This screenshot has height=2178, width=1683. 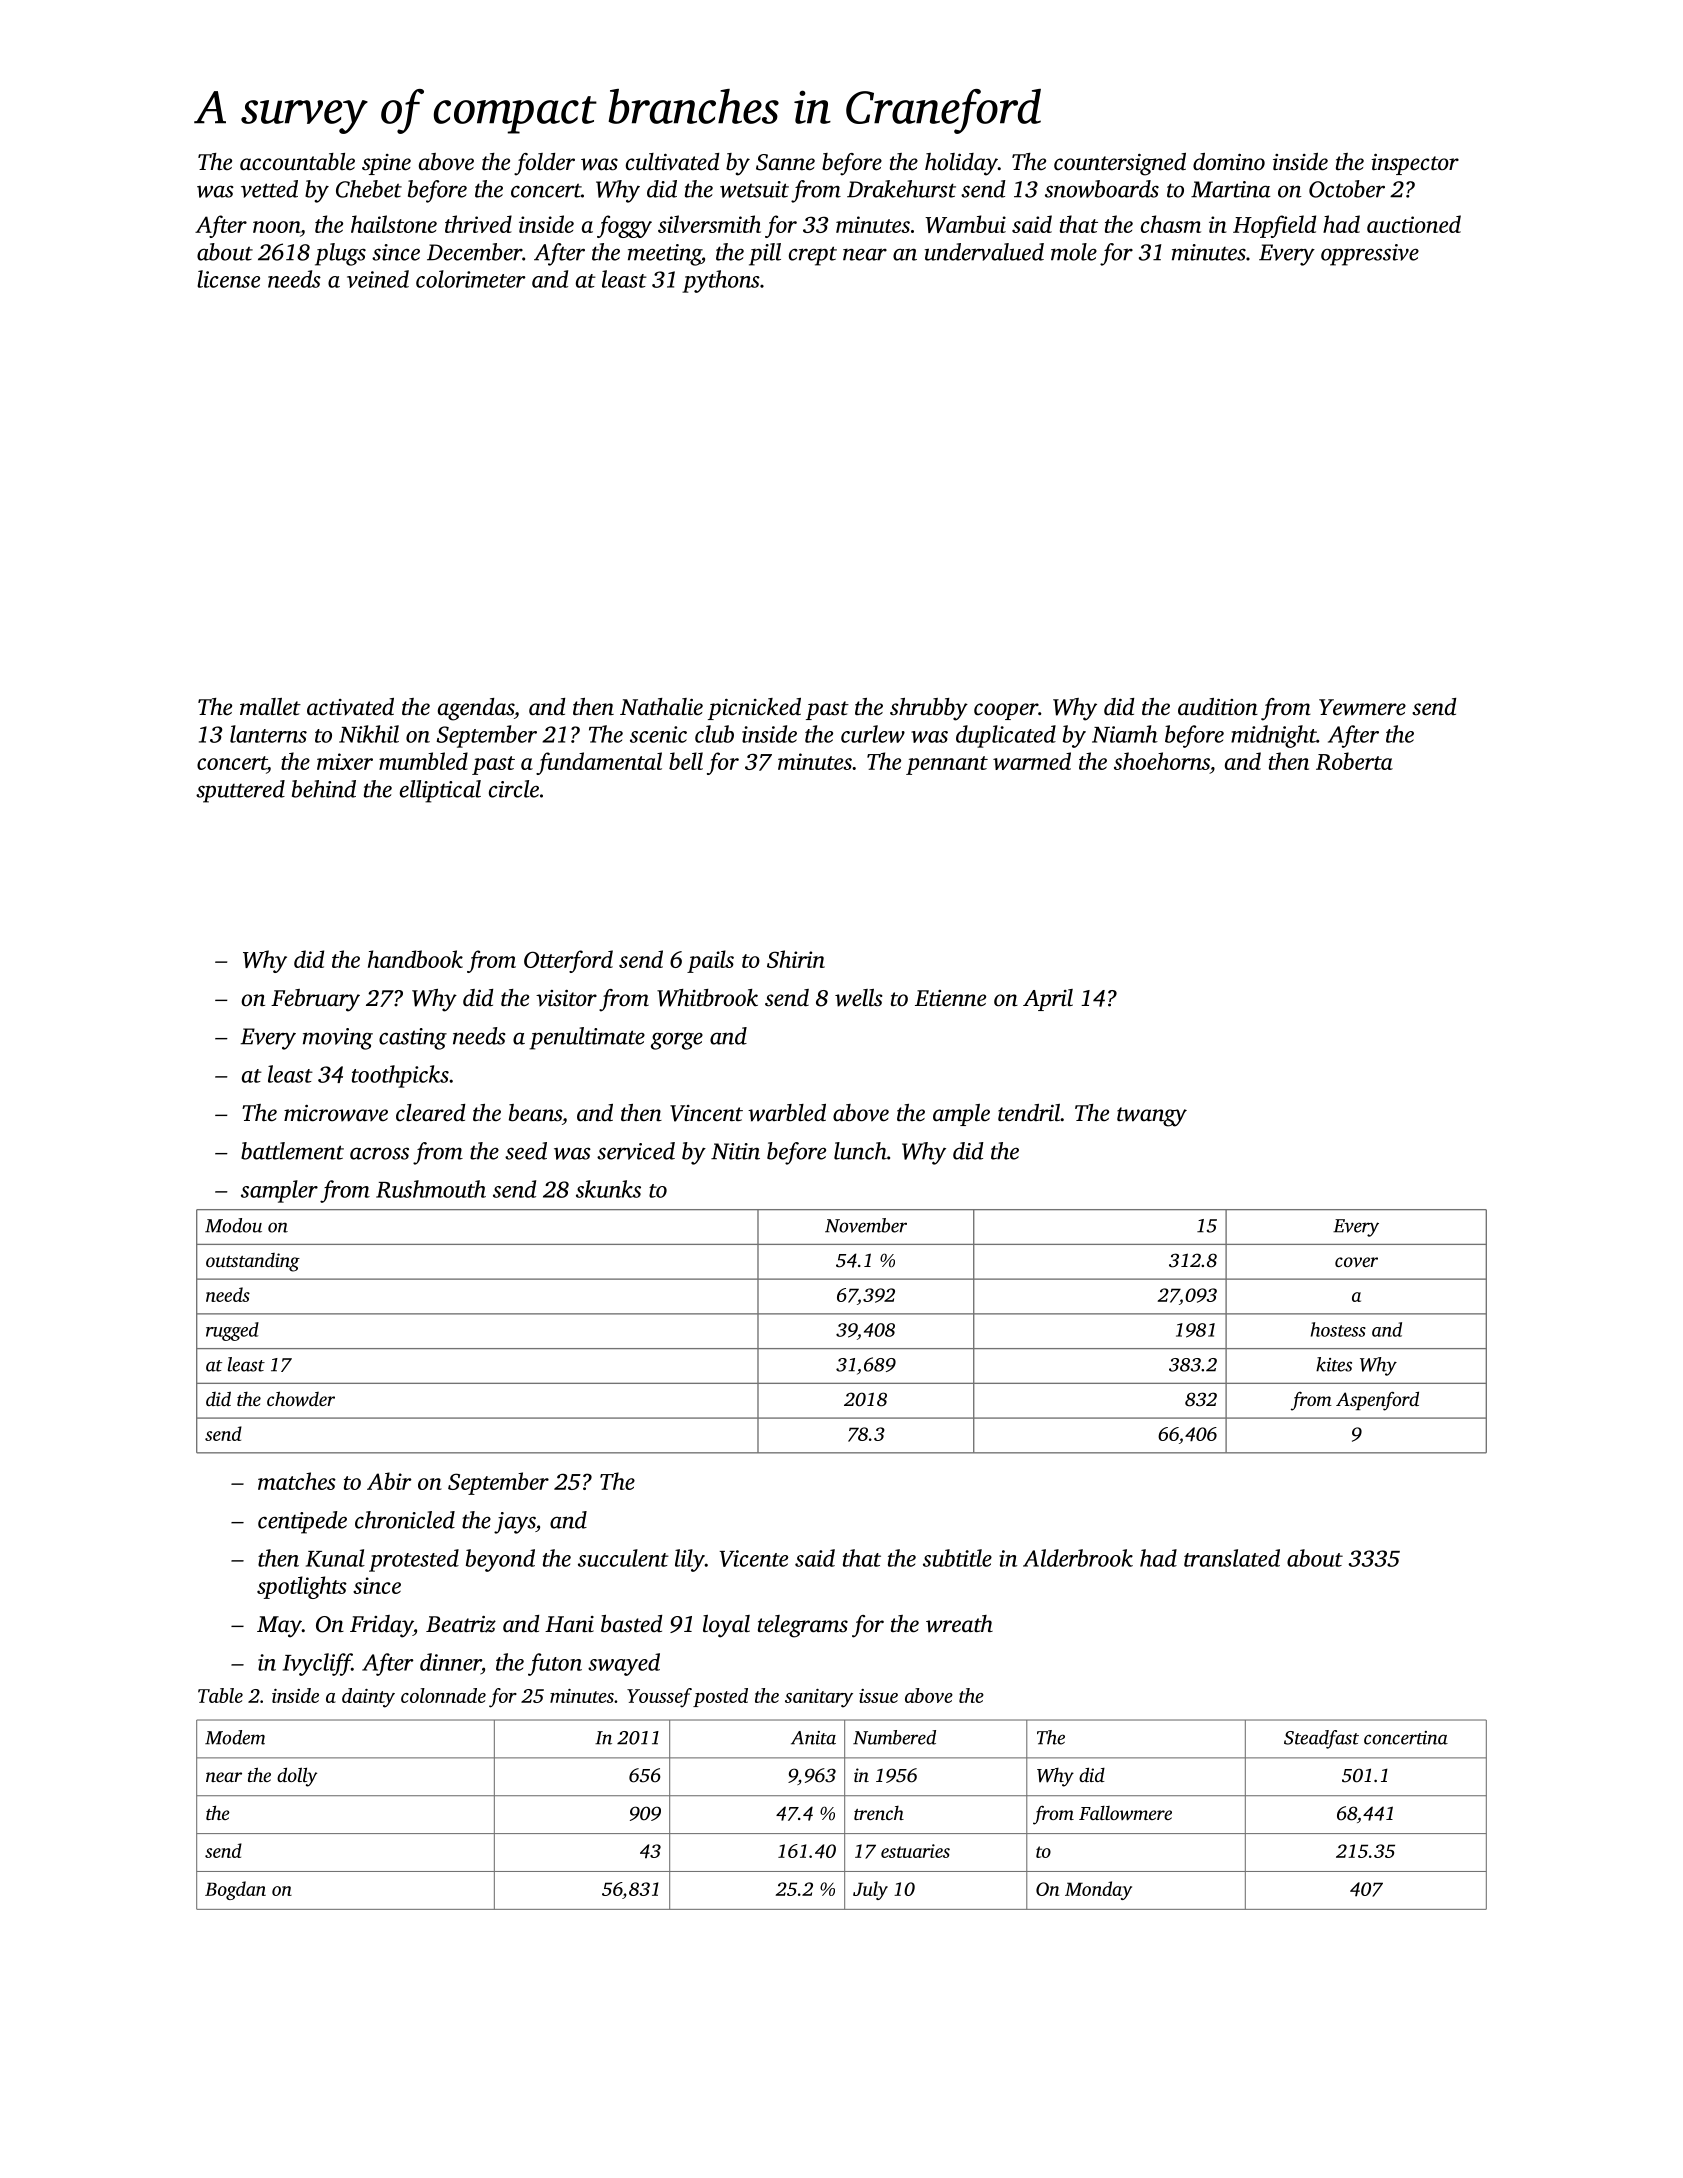 What do you see at coordinates (785, 162) in the screenshot?
I see `Sanne` at bounding box center [785, 162].
